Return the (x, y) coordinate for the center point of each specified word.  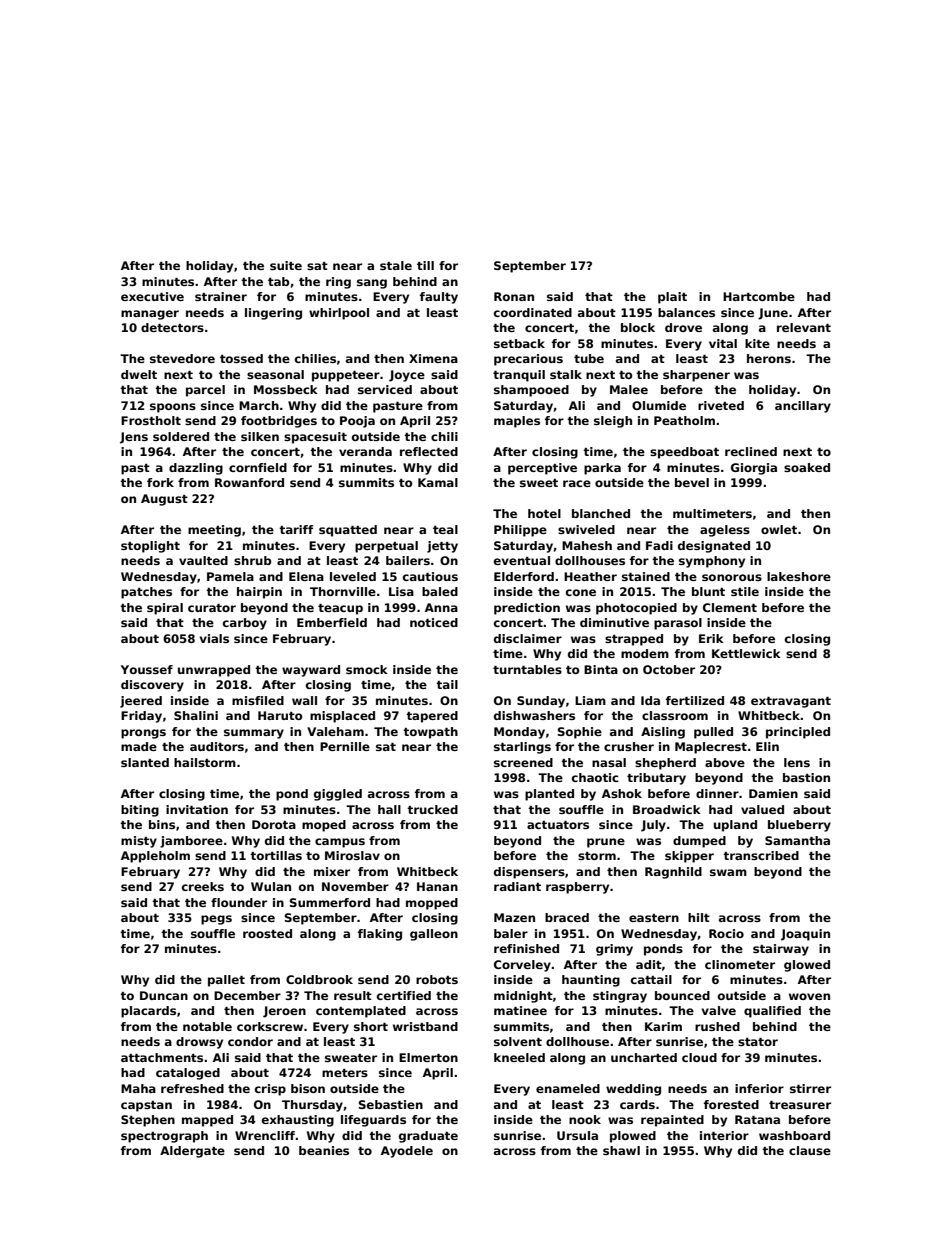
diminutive (614, 622)
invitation (197, 809)
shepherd (665, 764)
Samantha (797, 840)
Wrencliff (265, 1135)
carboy (245, 624)
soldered (181, 436)
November (355, 886)
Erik (711, 638)
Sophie (580, 733)
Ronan (514, 296)
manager (150, 315)
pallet (226, 981)
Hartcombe (759, 296)
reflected (429, 451)
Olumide (659, 405)
